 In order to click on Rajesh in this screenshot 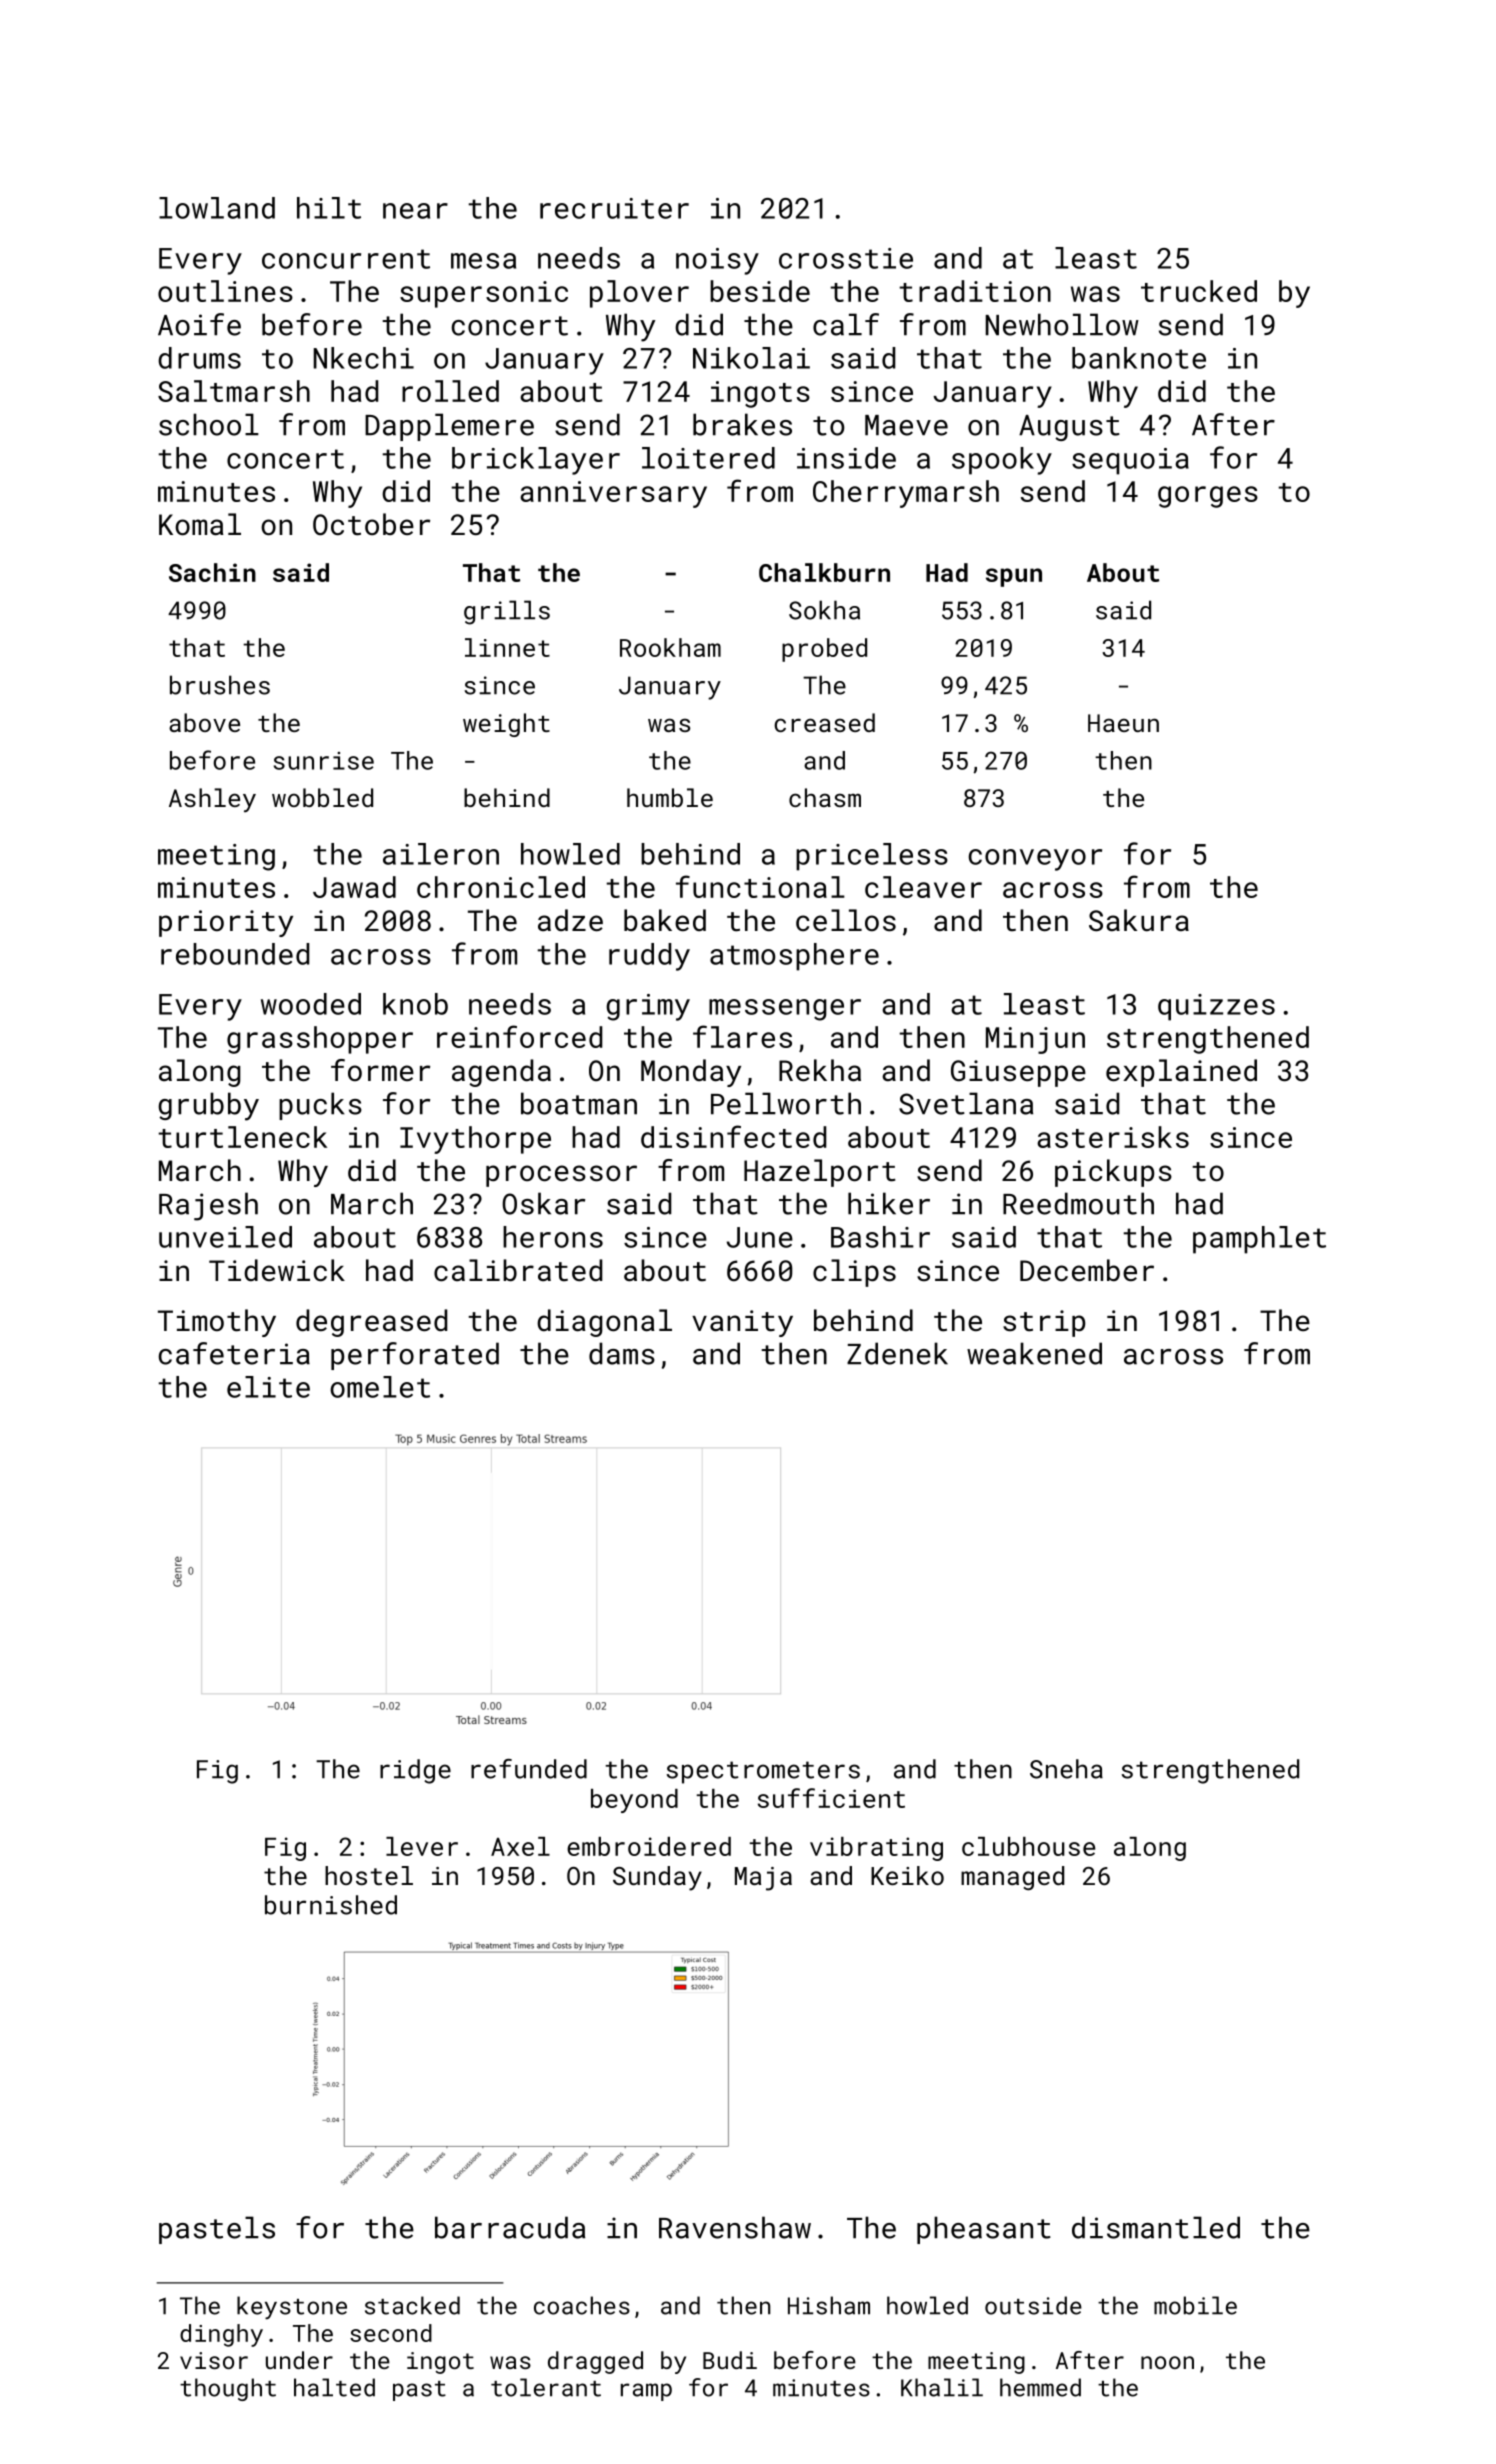, I will do `click(208, 1206)`.
